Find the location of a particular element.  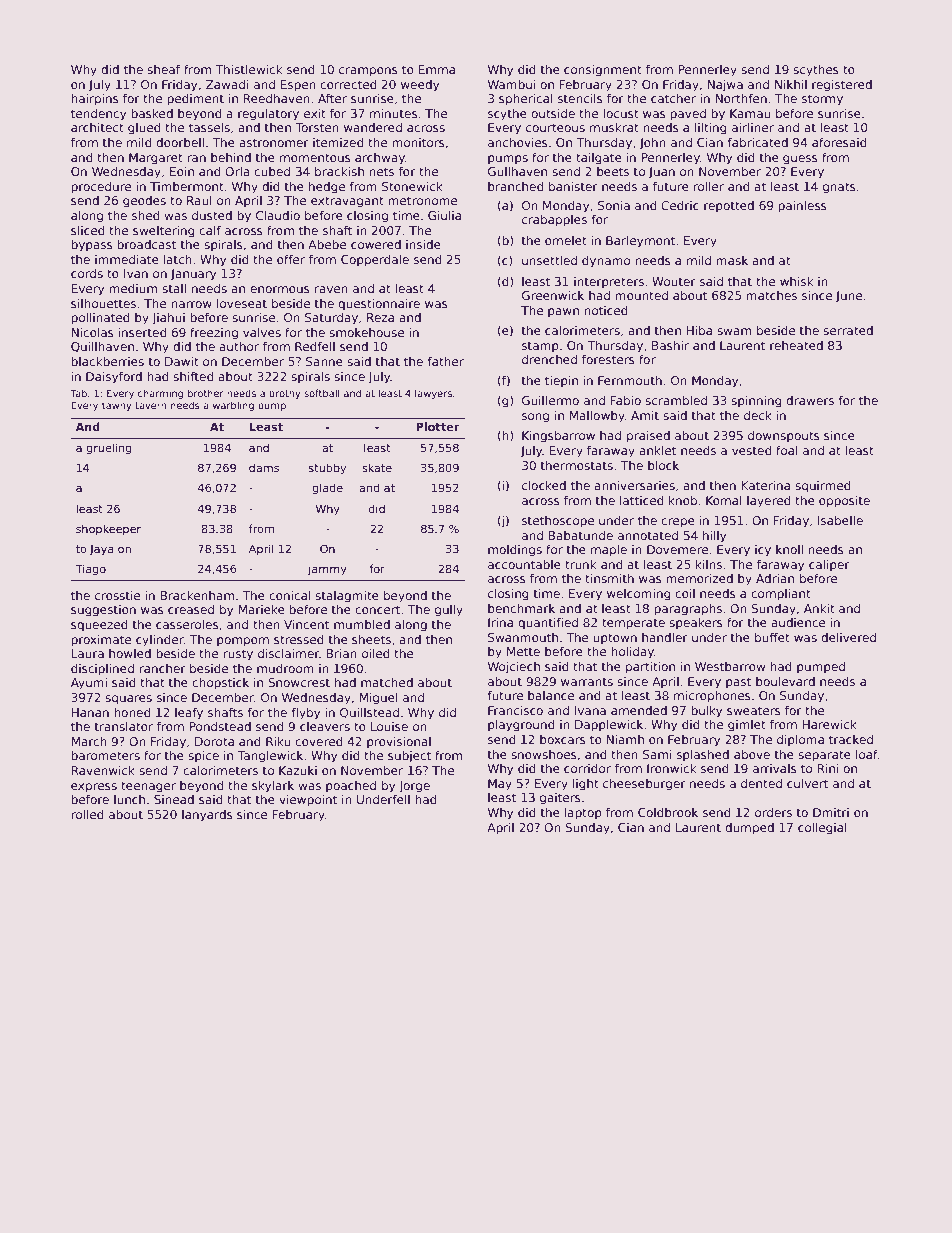

hairpins is located at coordinates (95, 100).
